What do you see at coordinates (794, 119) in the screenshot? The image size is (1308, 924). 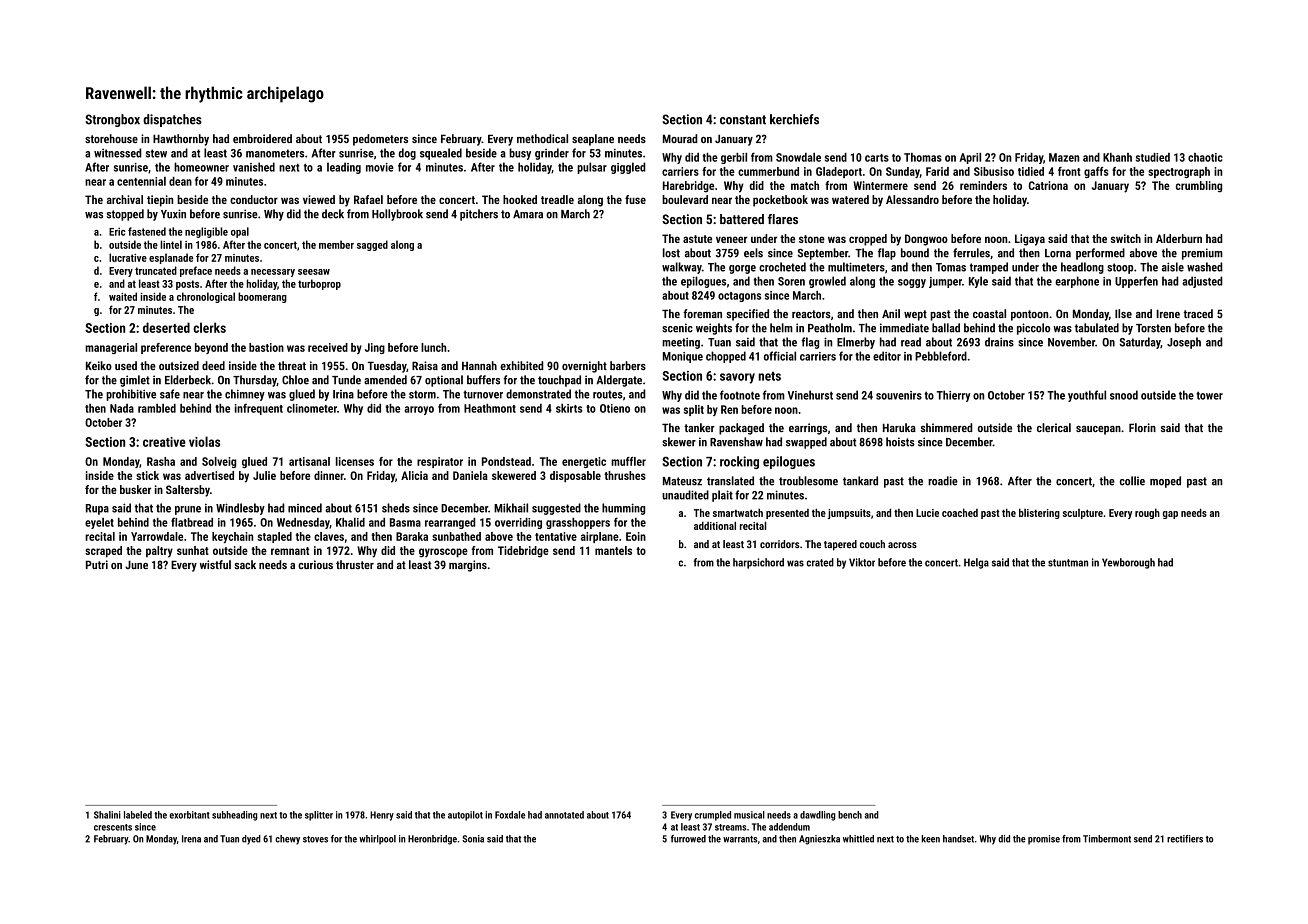 I see `kerchiefs` at bounding box center [794, 119].
